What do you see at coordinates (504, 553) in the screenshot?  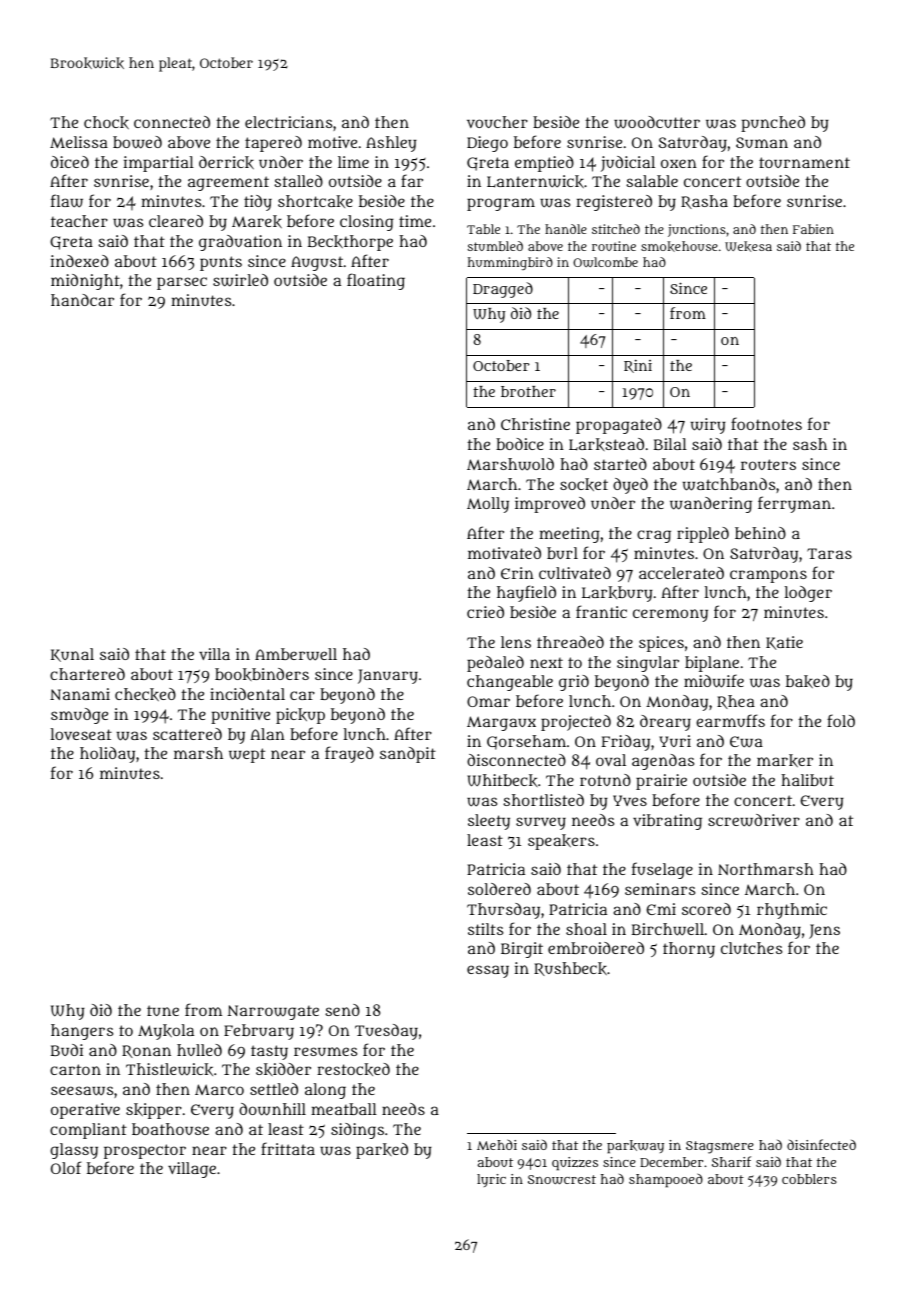 I see `motivated` at bounding box center [504, 553].
